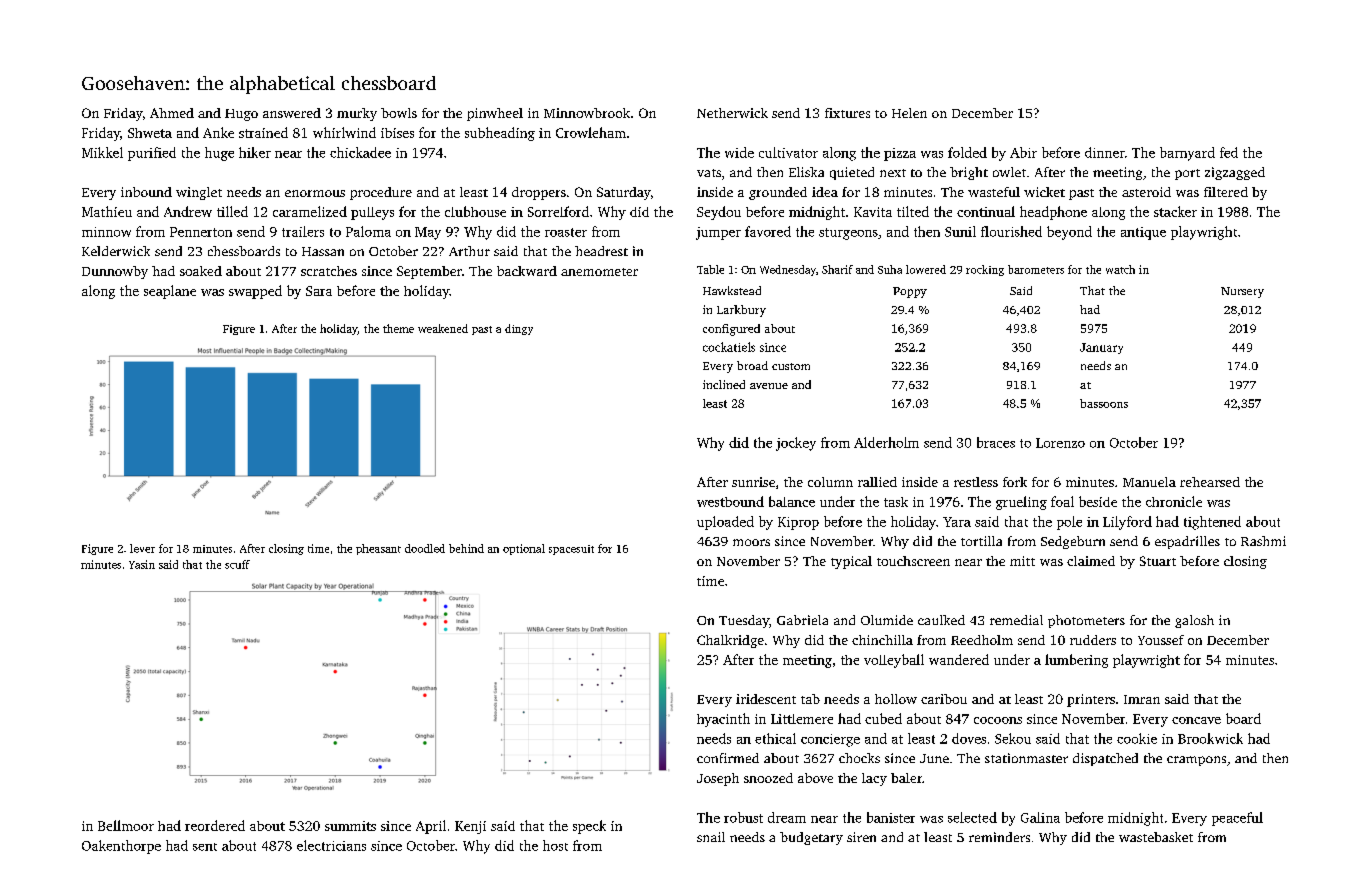 This document has width=1372, height=887. I want to click on summits, so click(350, 826).
